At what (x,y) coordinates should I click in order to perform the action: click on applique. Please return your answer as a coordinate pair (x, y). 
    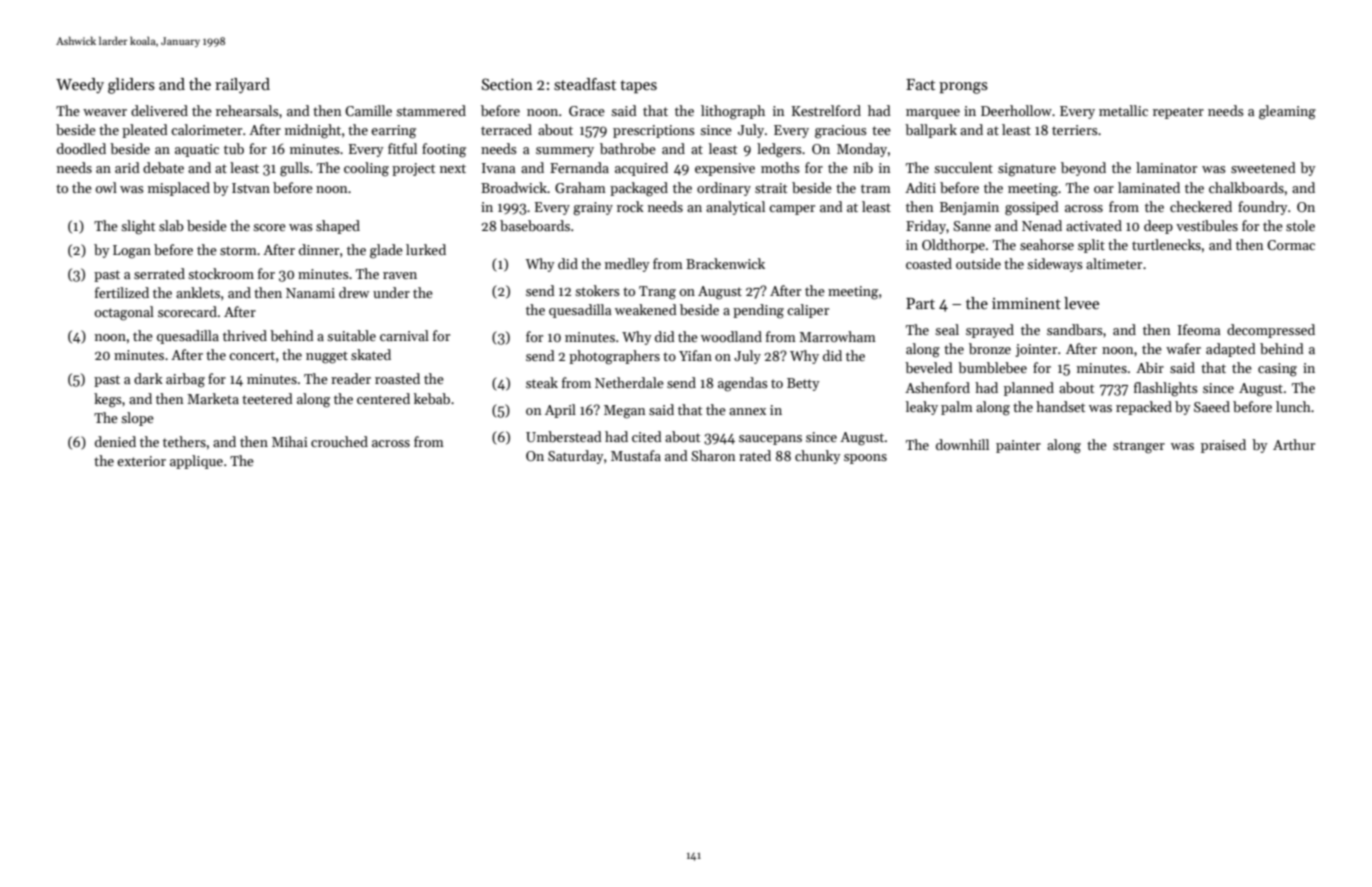
    Looking at the image, I should click on (196, 462).
